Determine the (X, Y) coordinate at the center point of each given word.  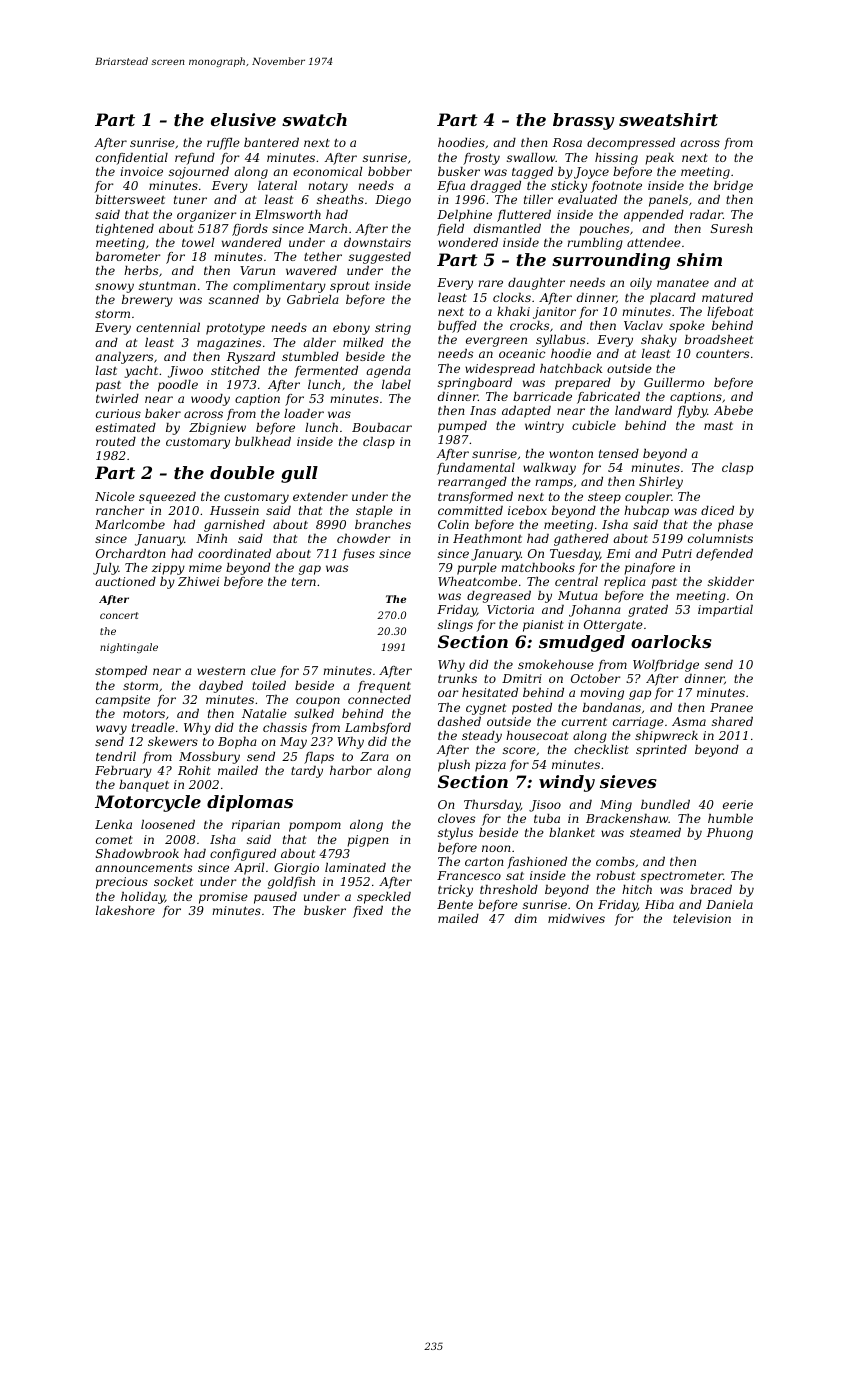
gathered (581, 540)
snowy (114, 288)
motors (144, 714)
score (519, 750)
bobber (390, 171)
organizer (206, 216)
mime (205, 567)
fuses (358, 555)
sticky (569, 187)
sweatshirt (668, 119)
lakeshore (125, 910)
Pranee (731, 707)
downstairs (377, 242)
